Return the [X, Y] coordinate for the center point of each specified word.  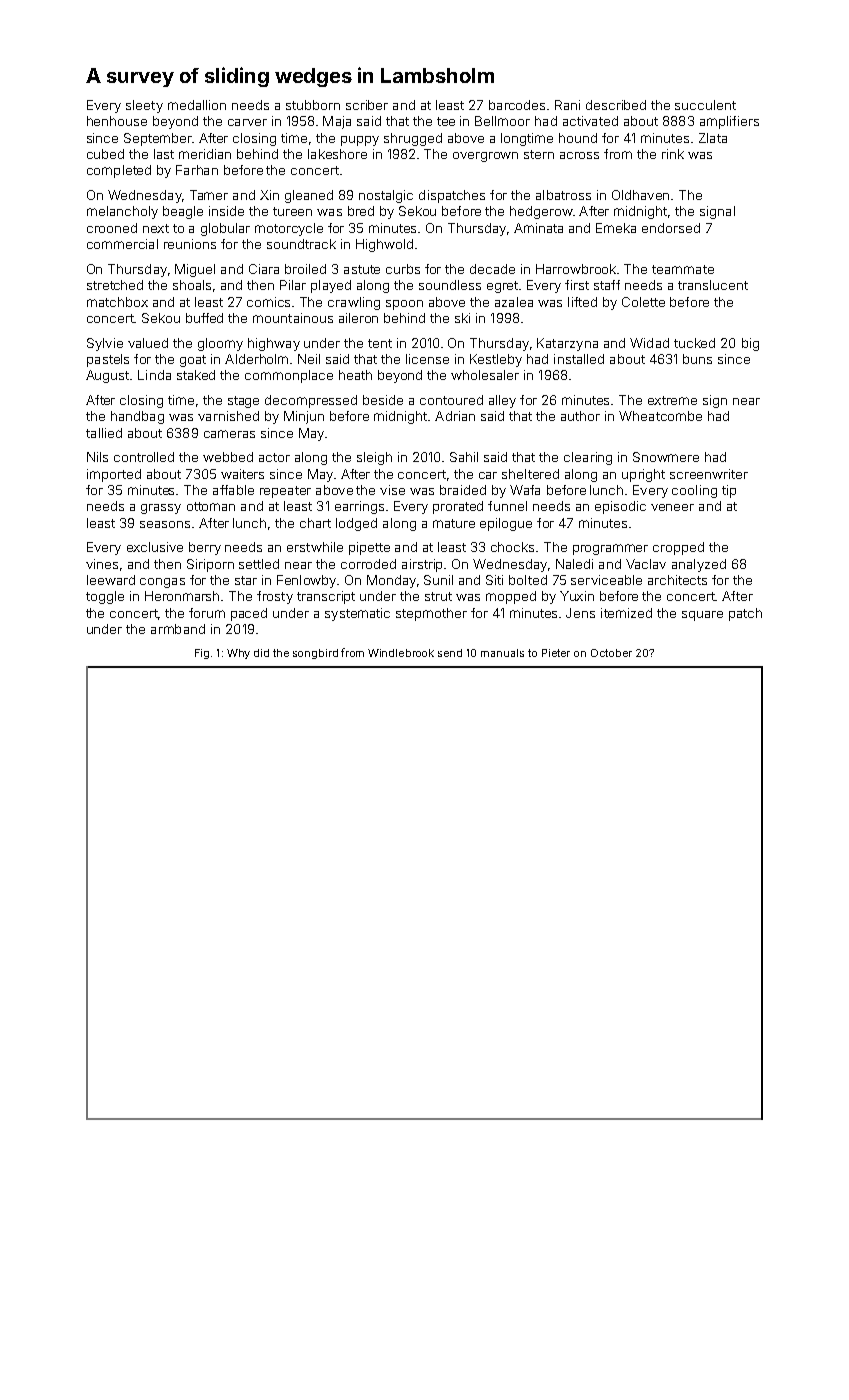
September [158, 139]
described [616, 105]
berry [205, 548]
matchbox [117, 302]
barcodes [517, 105]
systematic [357, 614]
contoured [451, 400]
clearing [588, 458]
